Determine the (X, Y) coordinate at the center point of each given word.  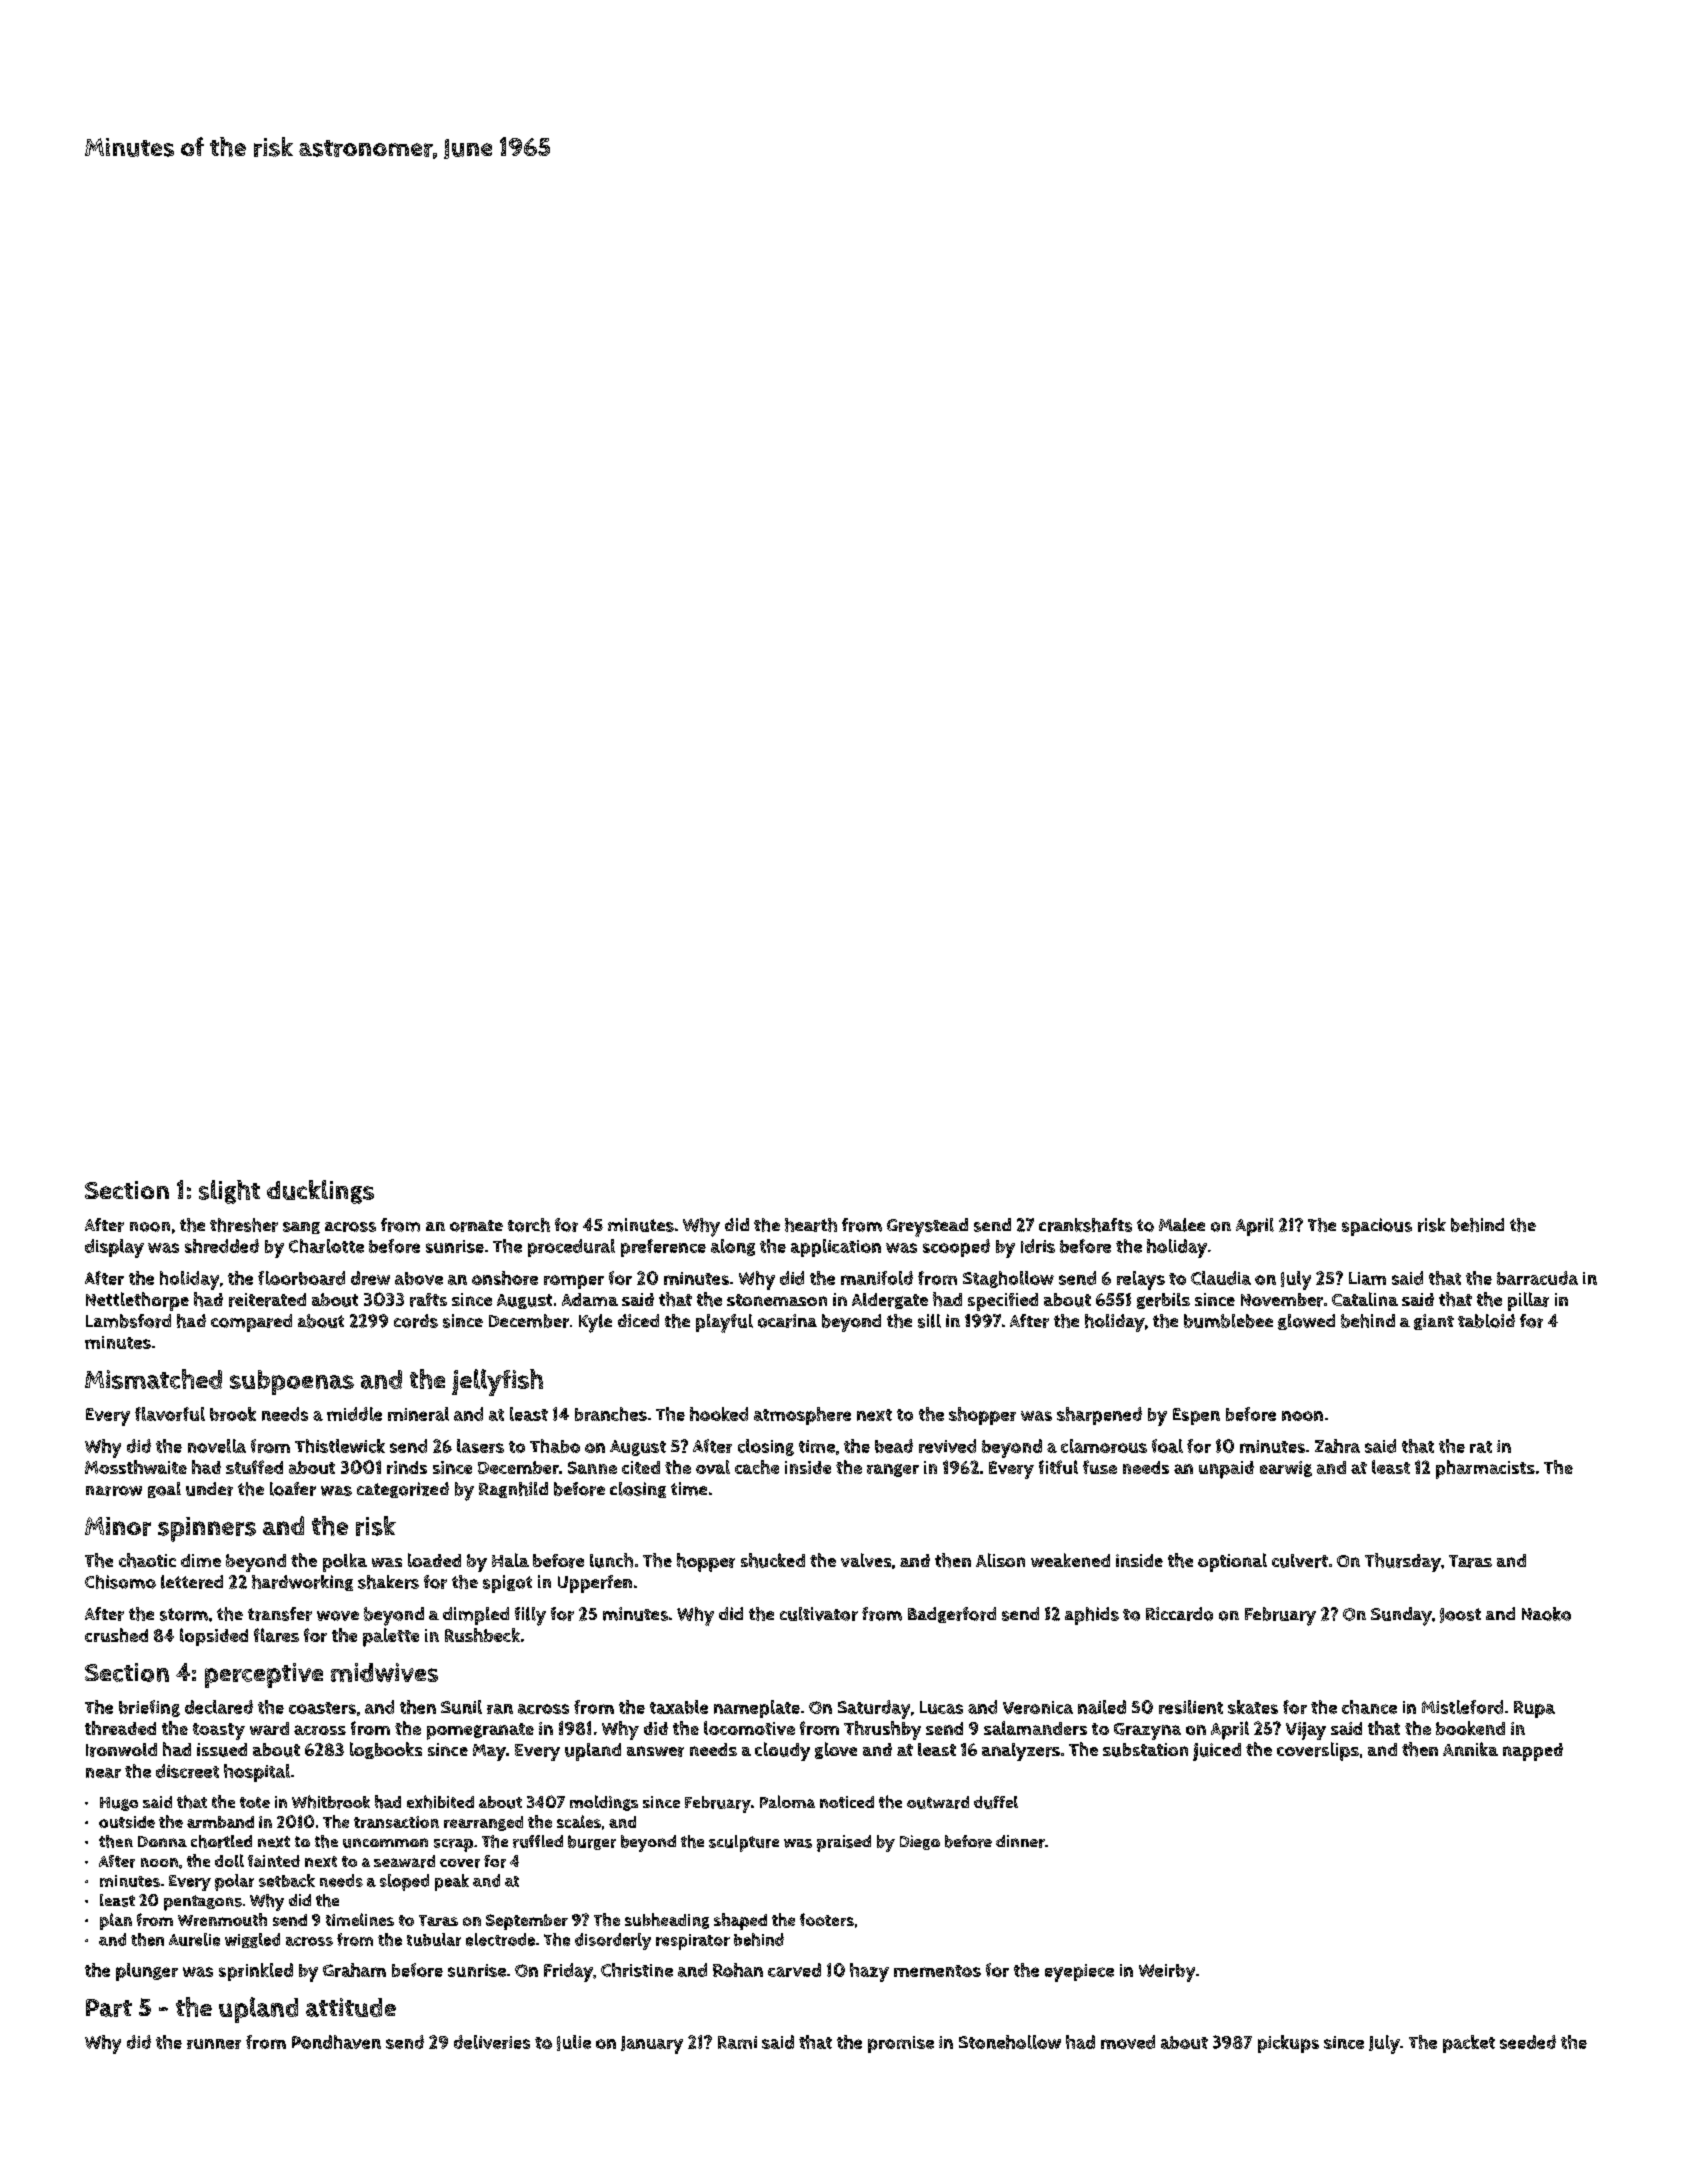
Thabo (555, 1446)
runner (214, 2044)
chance (1369, 1707)
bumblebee (1228, 1321)
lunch (611, 1560)
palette (391, 1637)
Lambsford (128, 1321)
